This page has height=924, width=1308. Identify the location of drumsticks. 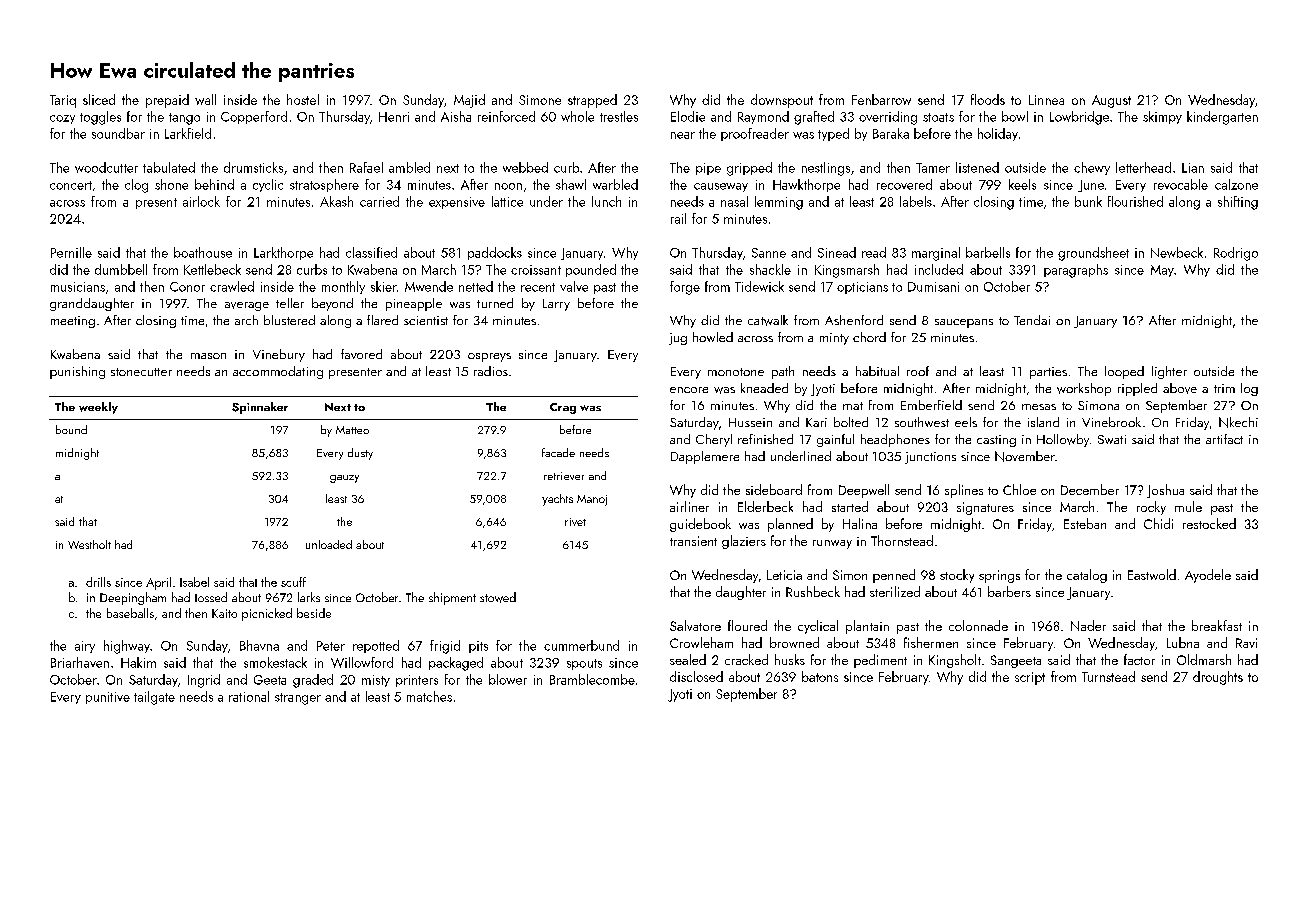
(253, 167).
